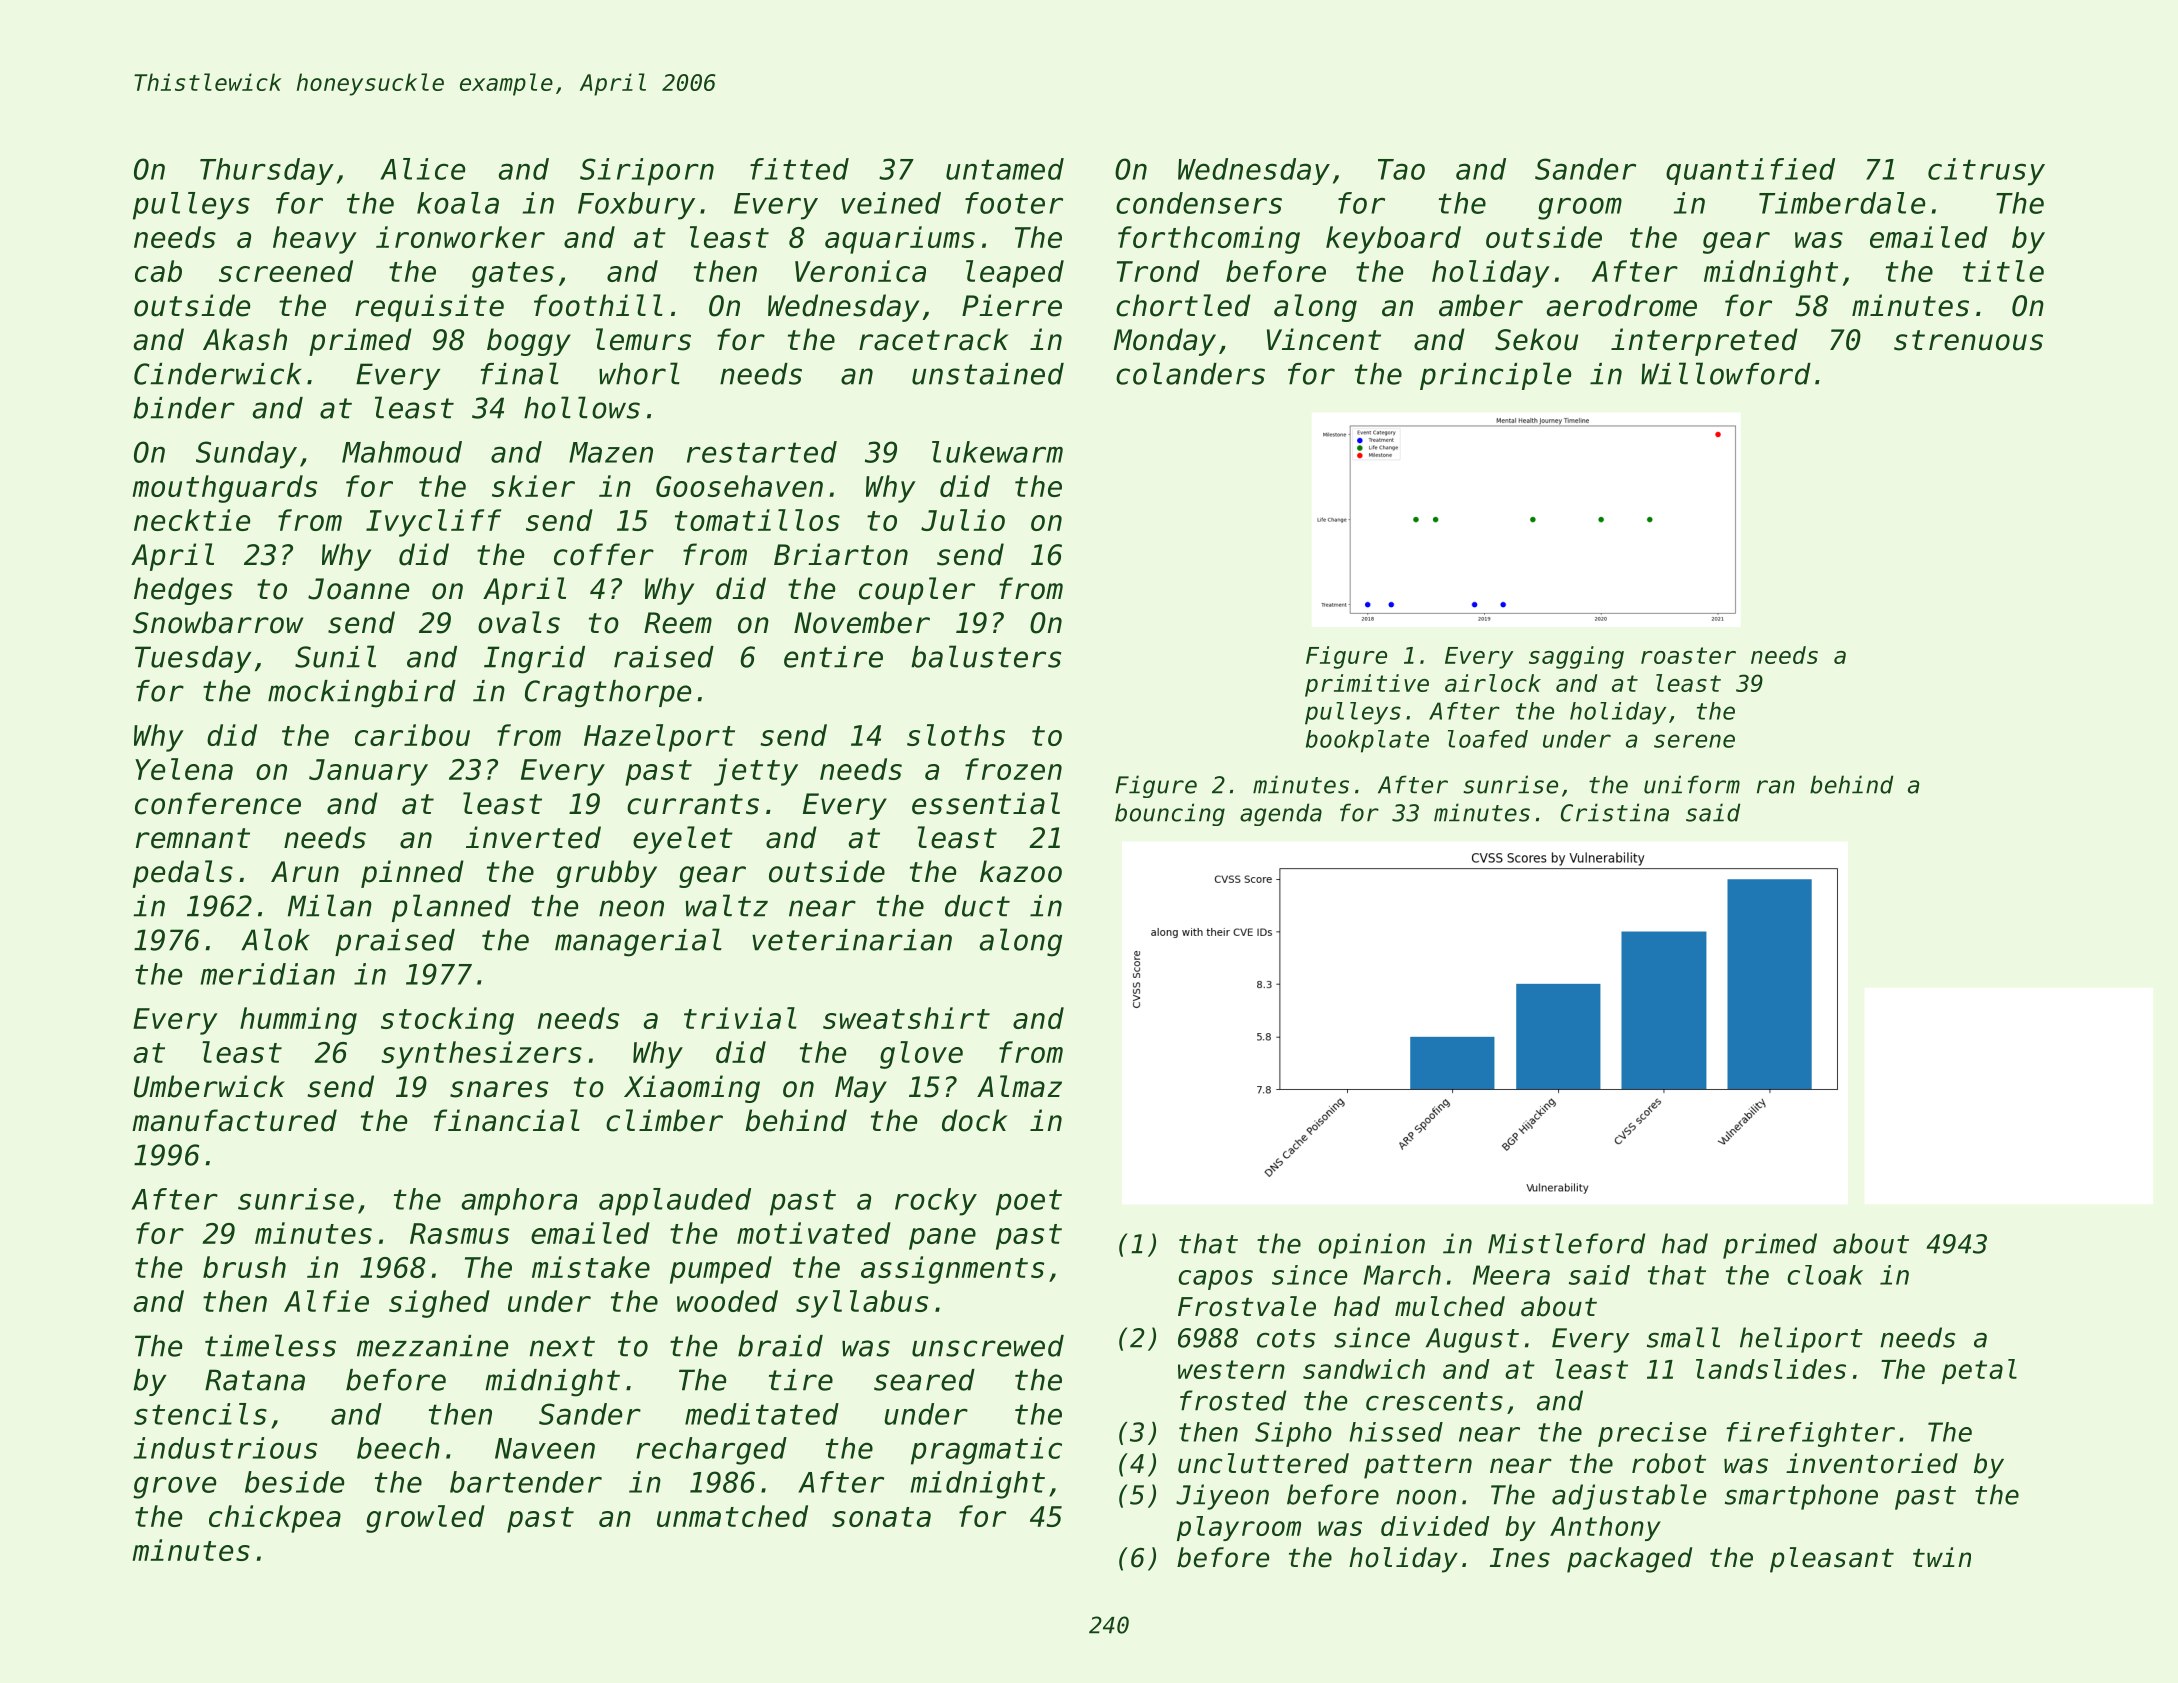 The image size is (2178, 1683). What do you see at coordinates (1364, 1369) in the screenshot?
I see `sandwich` at bounding box center [1364, 1369].
